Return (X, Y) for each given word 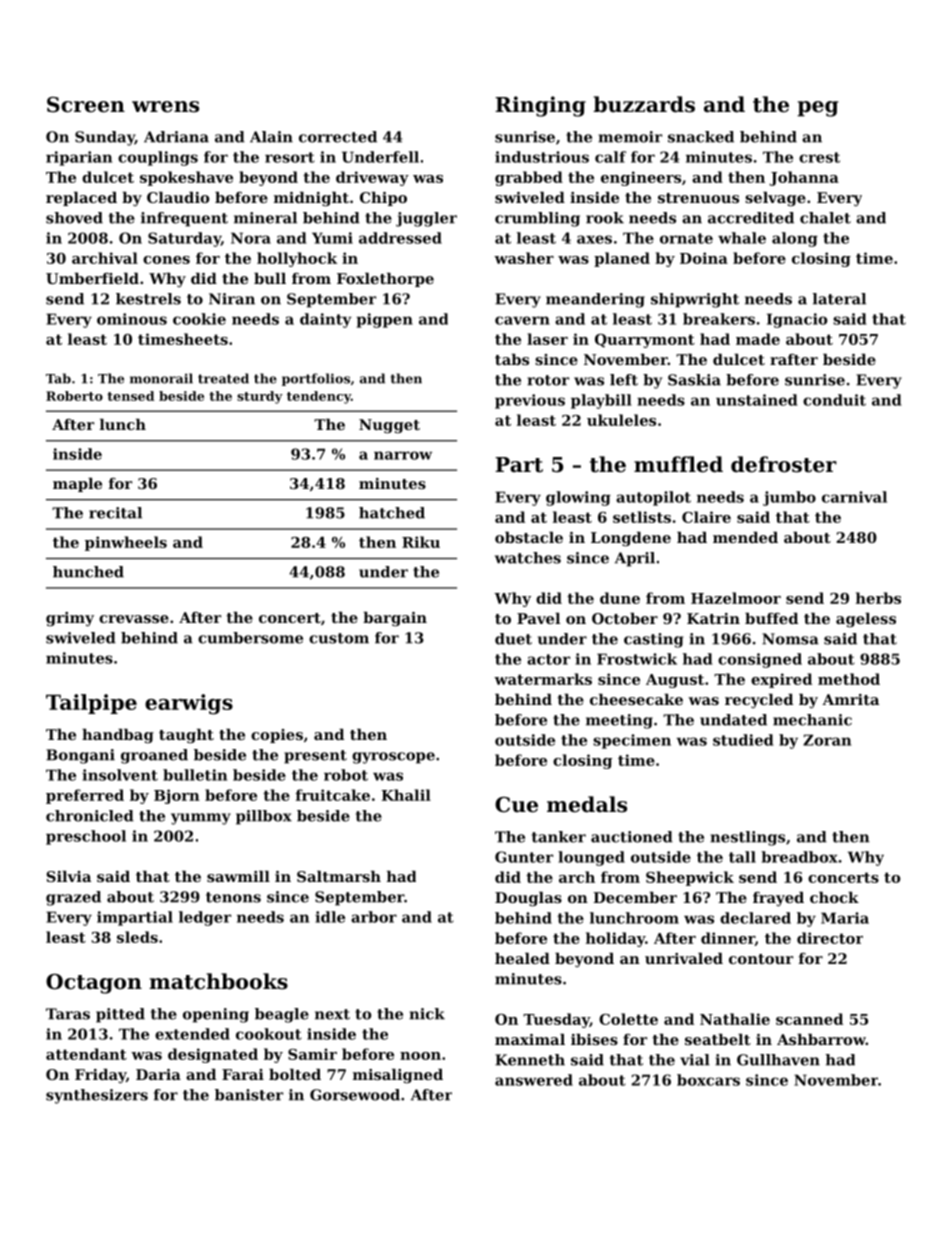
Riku (421, 542)
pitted (120, 1015)
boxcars (708, 1080)
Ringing (540, 106)
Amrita (850, 699)
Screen (86, 105)
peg (818, 109)
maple (77, 485)
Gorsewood (355, 1095)
